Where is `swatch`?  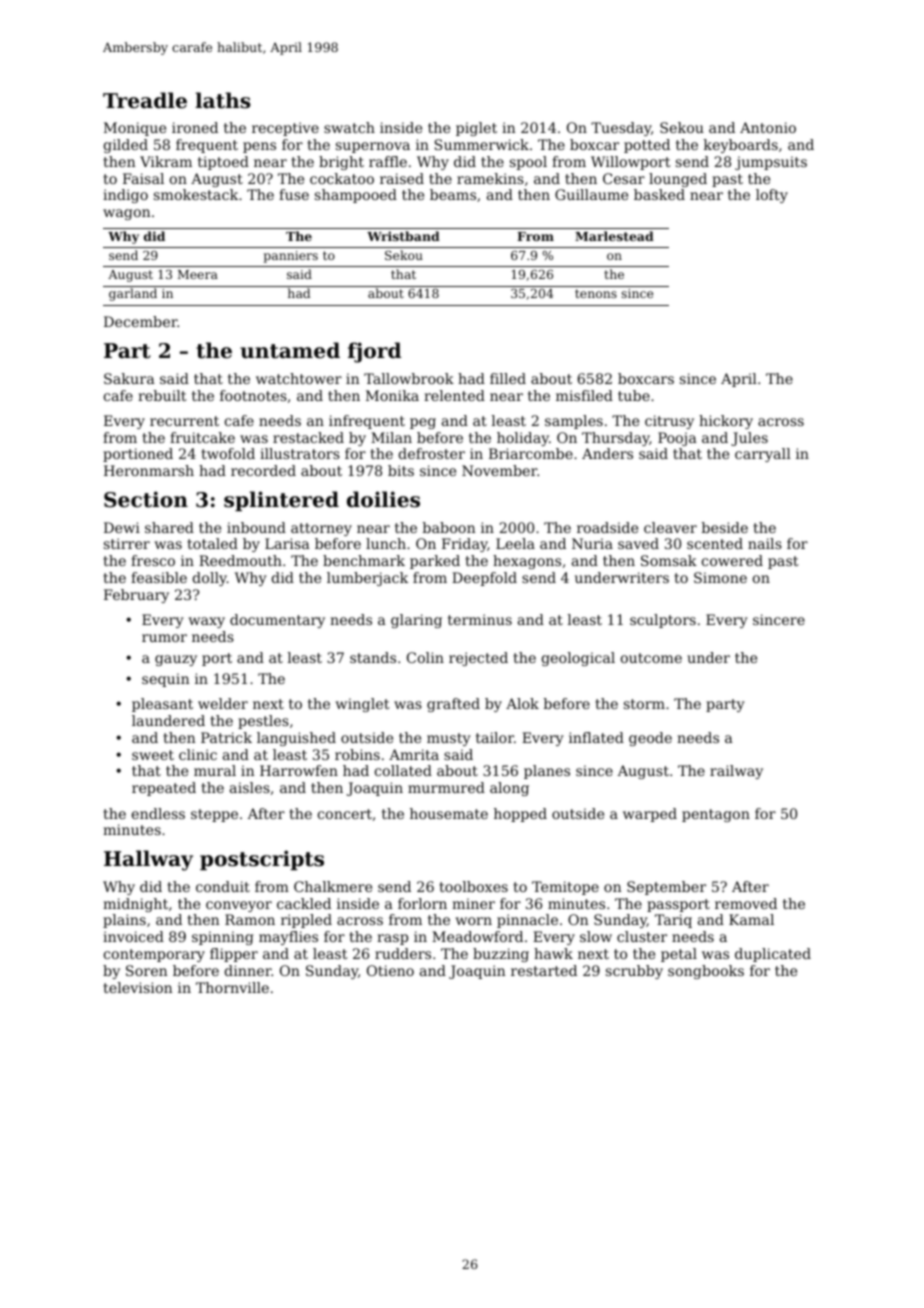
swatch is located at coordinates (349, 127).
